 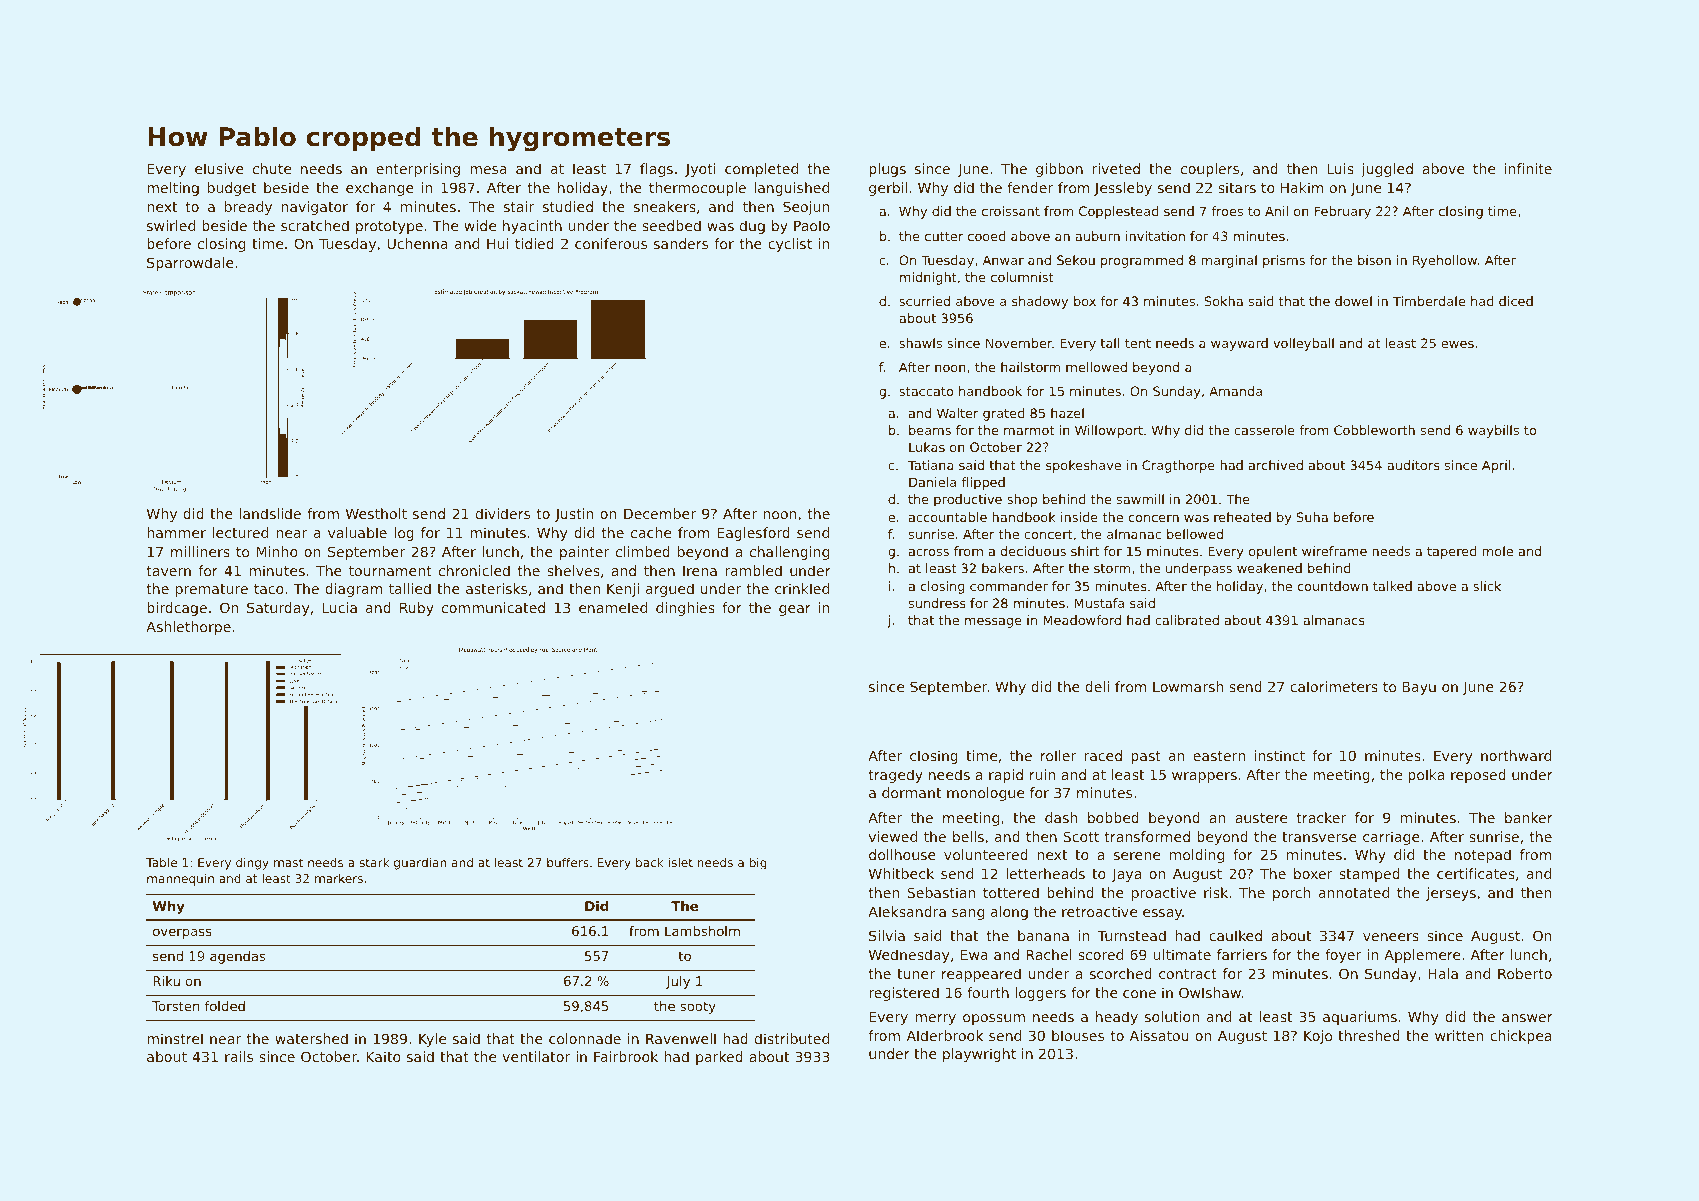 What do you see at coordinates (1059, 170) in the image?
I see `gibbon` at bounding box center [1059, 170].
